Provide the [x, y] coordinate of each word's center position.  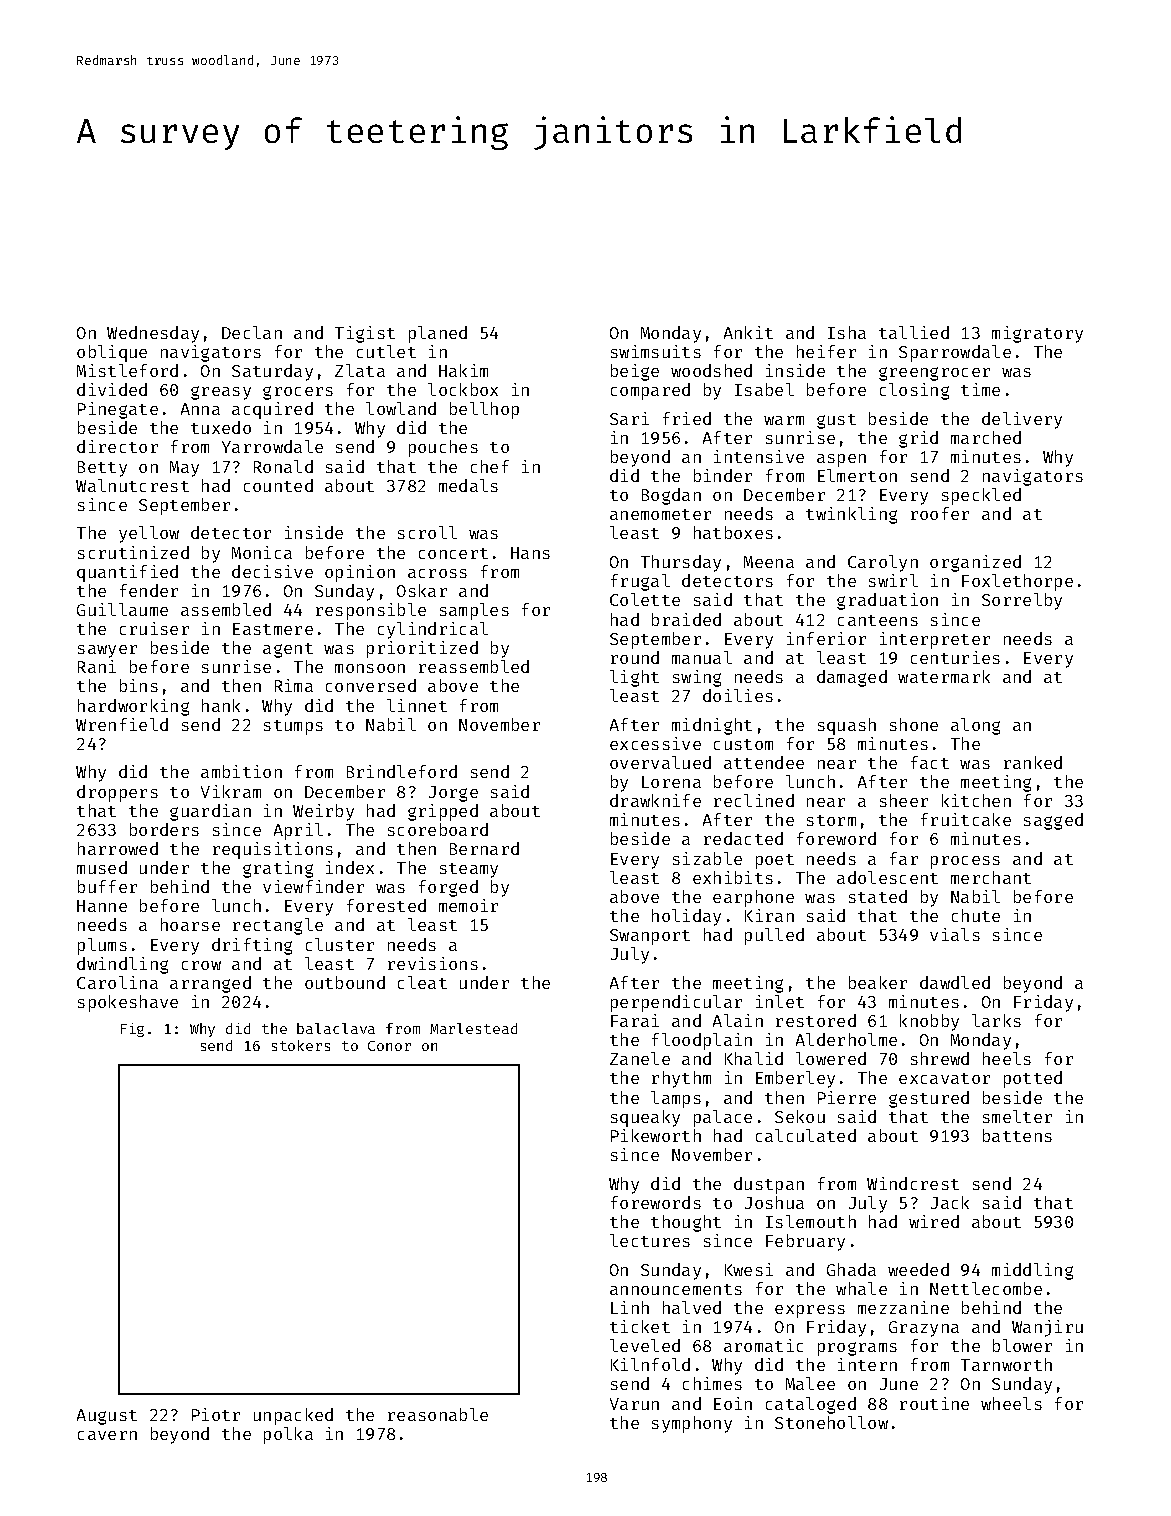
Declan [252, 332]
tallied [914, 332]
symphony [692, 1424]
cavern [107, 1435]
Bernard [484, 848]
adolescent [887, 877]
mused [102, 867]
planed [438, 334]
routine [934, 1403]
